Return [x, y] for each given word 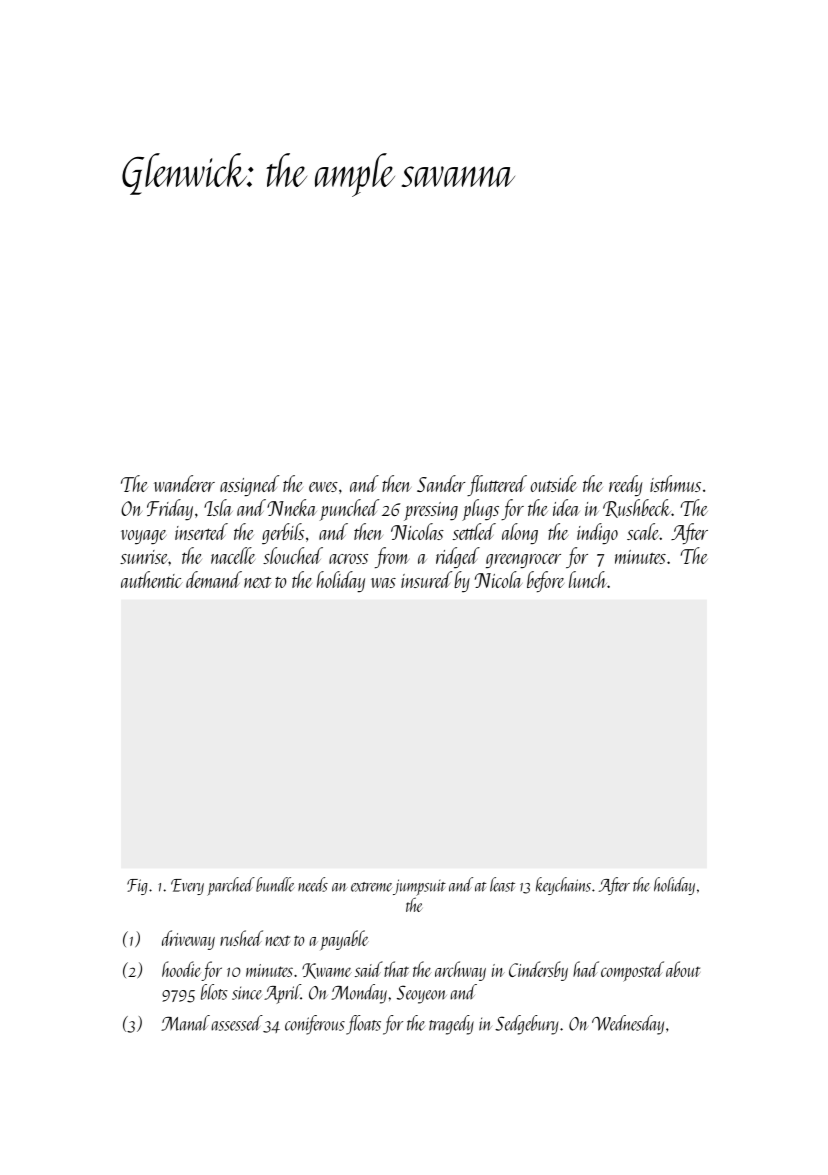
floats [363, 1025]
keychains [563, 886]
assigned [250, 485]
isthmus [675, 483]
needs [313, 884]
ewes [323, 487]
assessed [237, 1023]
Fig [137, 887]
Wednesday [628, 1025]
